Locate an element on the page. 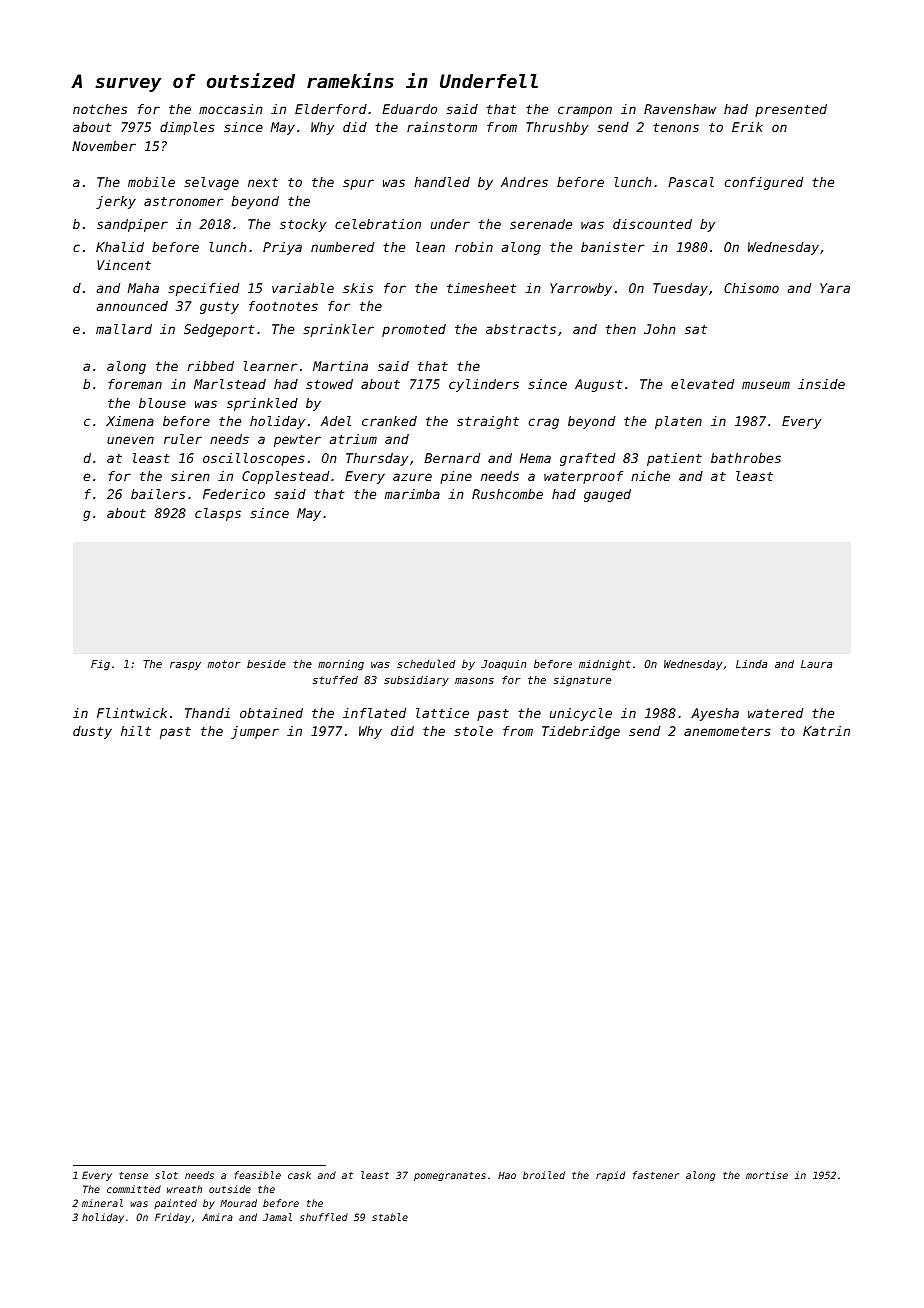 Image resolution: width=924 pixels, height=1308 pixels. mortise is located at coordinates (767, 1175).
